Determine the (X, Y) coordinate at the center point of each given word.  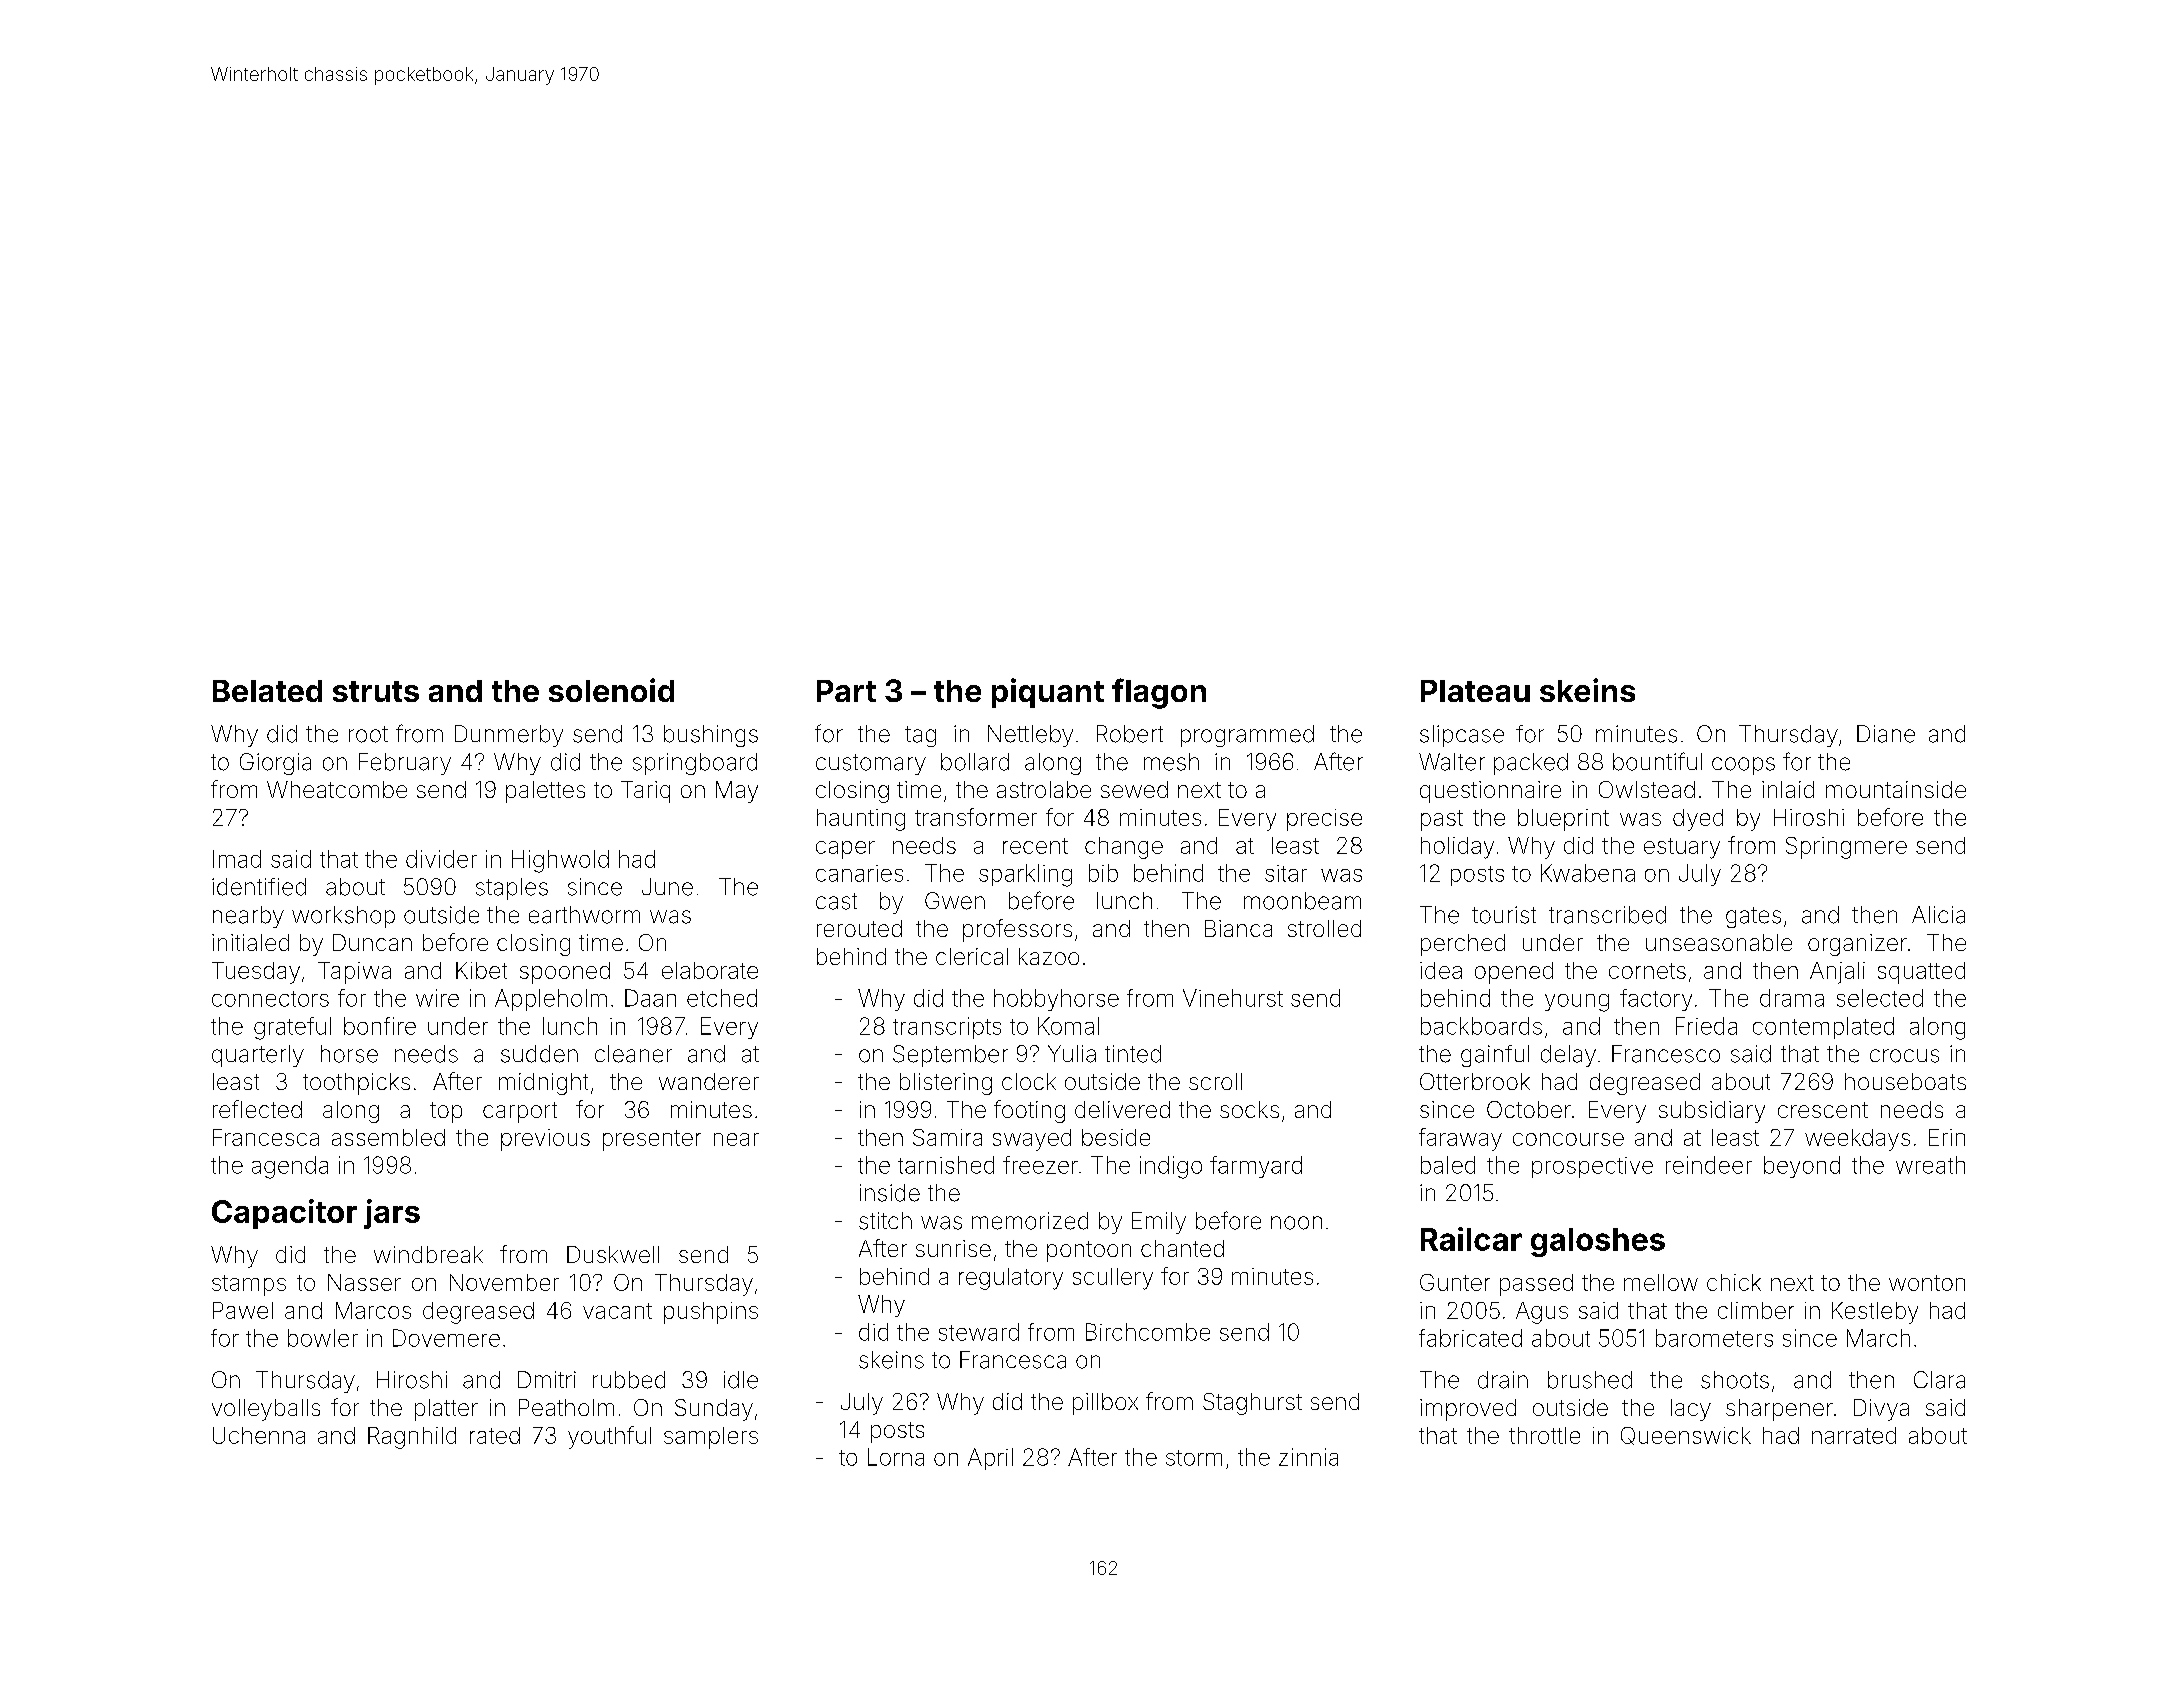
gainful (1495, 1056)
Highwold (560, 861)
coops (1743, 766)
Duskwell (613, 1254)
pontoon (1089, 1251)
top (446, 1112)
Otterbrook (1475, 1081)
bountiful (1657, 761)
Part (846, 691)
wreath (1930, 1165)
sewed (1134, 789)
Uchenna (259, 1435)
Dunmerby (509, 736)
